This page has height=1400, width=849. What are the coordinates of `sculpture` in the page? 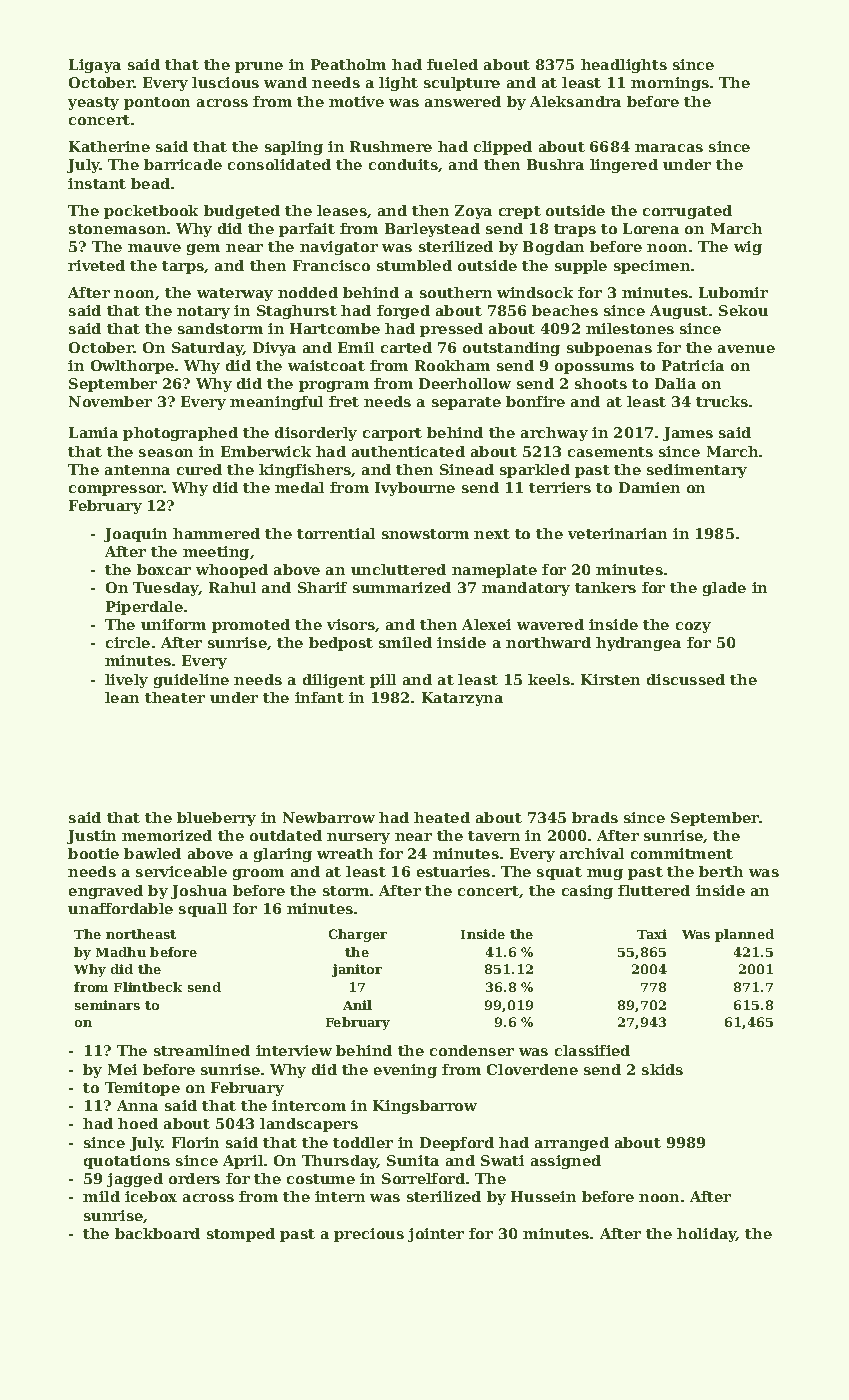 It's located at (462, 84).
